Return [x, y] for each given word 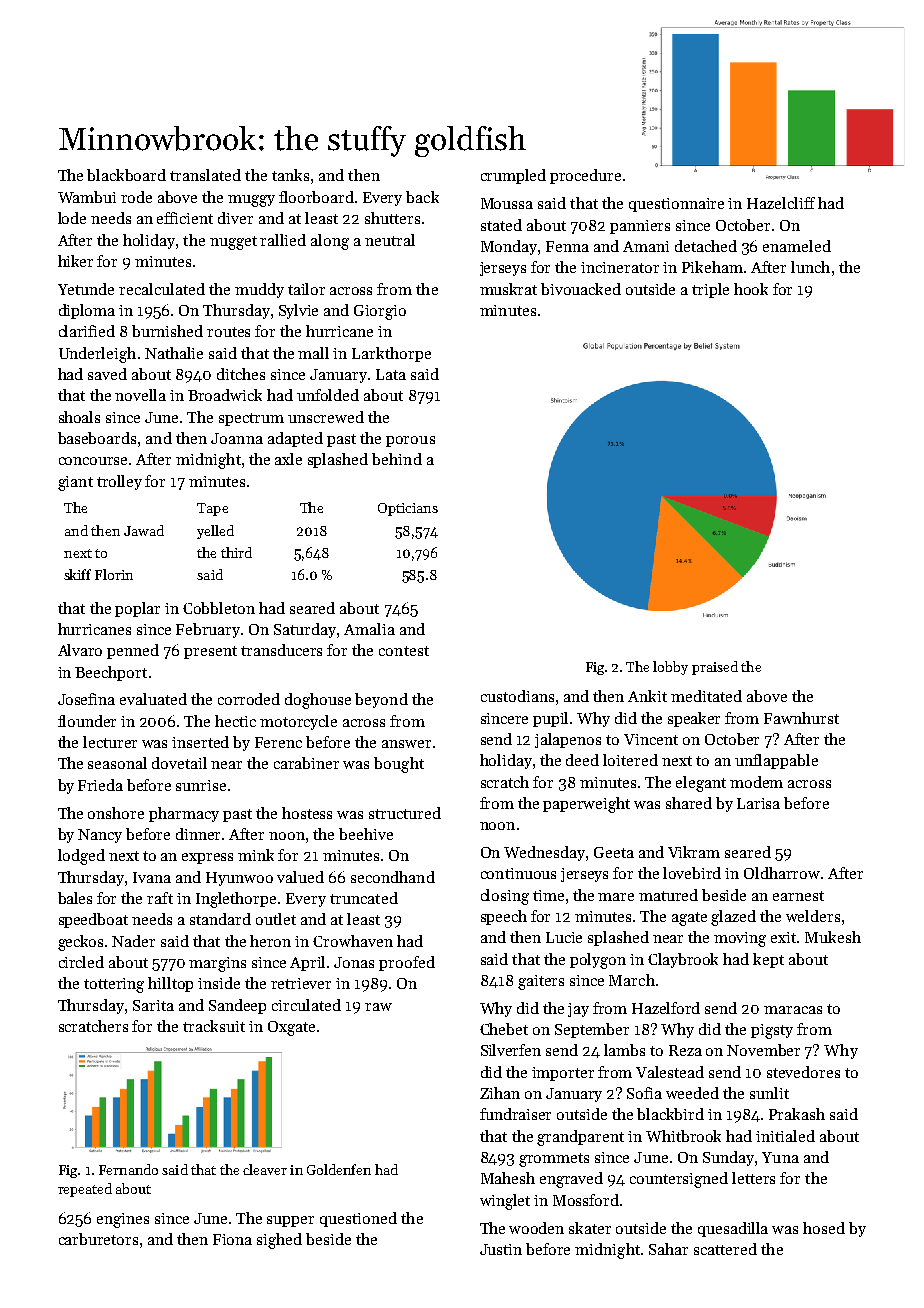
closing [505, 897]
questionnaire [676, 205]
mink [256, 855]
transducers [281, 650]
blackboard [126, 175]
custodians [517, 696]
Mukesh [833, 937]
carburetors [98, 1239]
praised [715, 668]
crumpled [513, 176]
